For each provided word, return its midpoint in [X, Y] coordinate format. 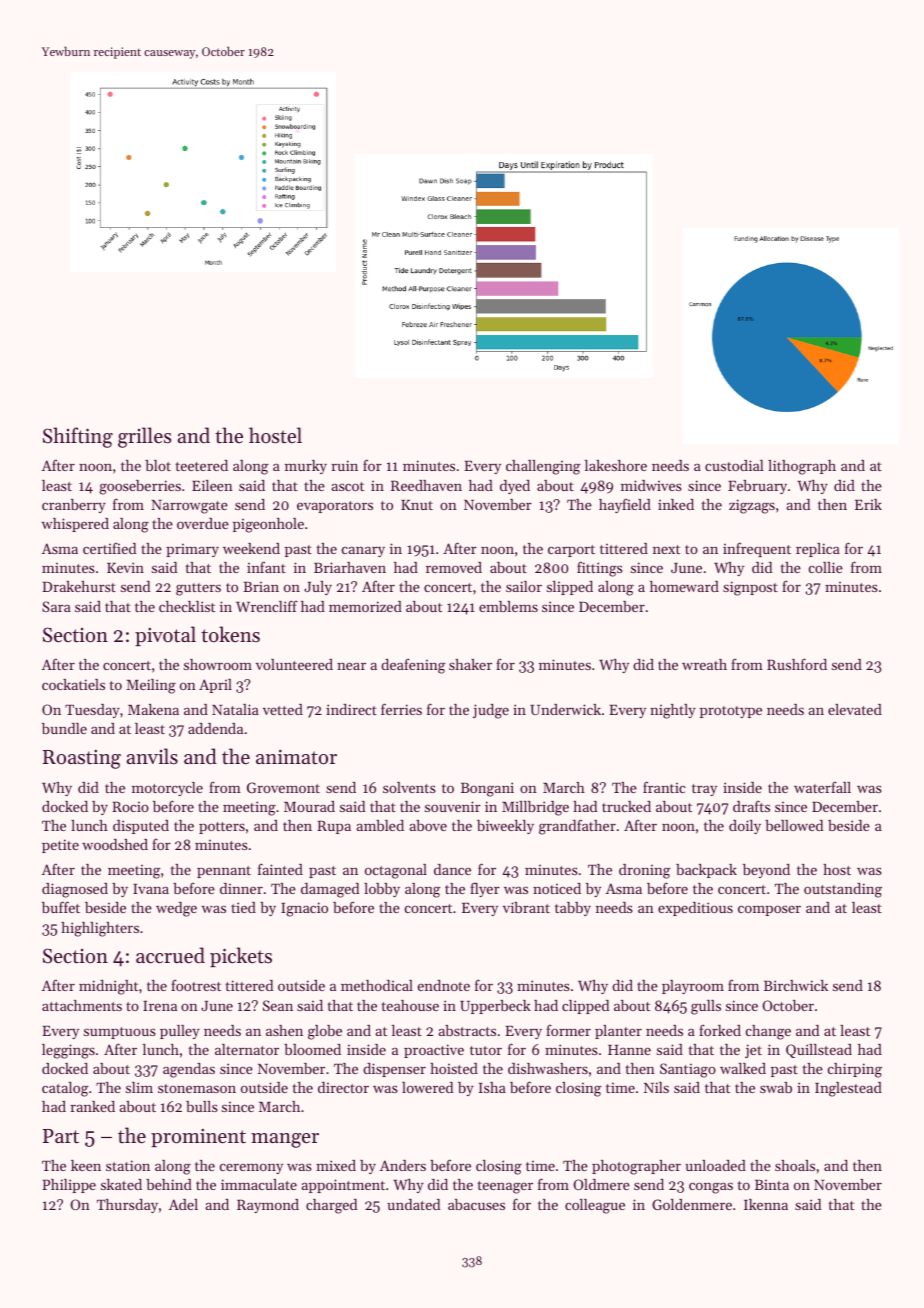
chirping [855, 1070]
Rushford [797, 664]
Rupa [334, 827]
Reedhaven [426, 485]
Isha [492, 1087]
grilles [144, 437]
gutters [198, 589]
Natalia [235, 709]
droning [644, 871]
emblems [508, 606]
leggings [68, 1051]
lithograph [802, 467]
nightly [673, 711]
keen [86, 1165]
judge [491, 711]
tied [243, 907]
